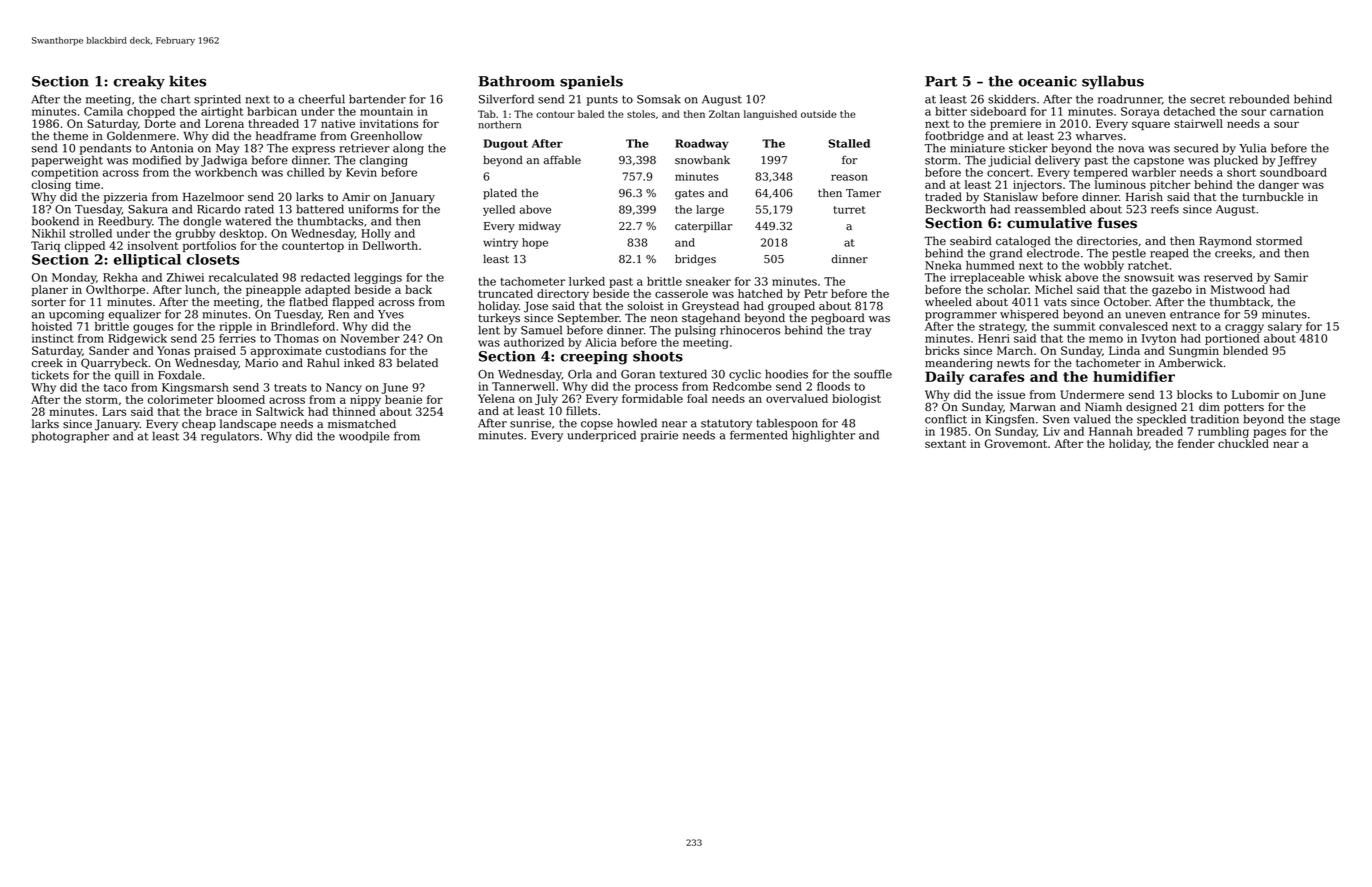  I want to click on Part, so click(941, 81).
